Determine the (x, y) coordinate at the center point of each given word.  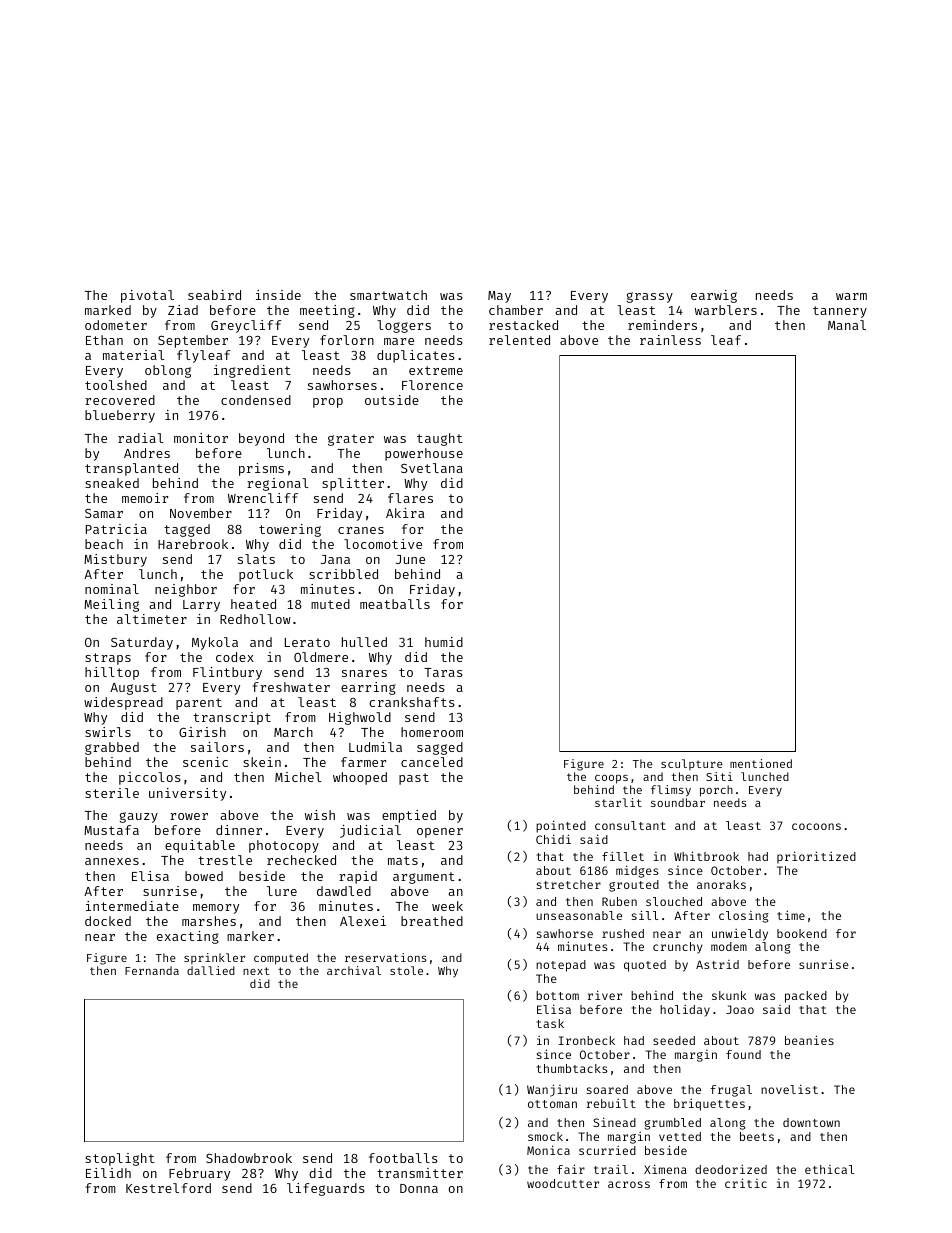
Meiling (111, 605)
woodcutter (563, 1183)
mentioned (761, 763)
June (410, 559)
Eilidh (108, 1173)
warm (851, 296)
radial (140, 438)
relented (519, 340)
